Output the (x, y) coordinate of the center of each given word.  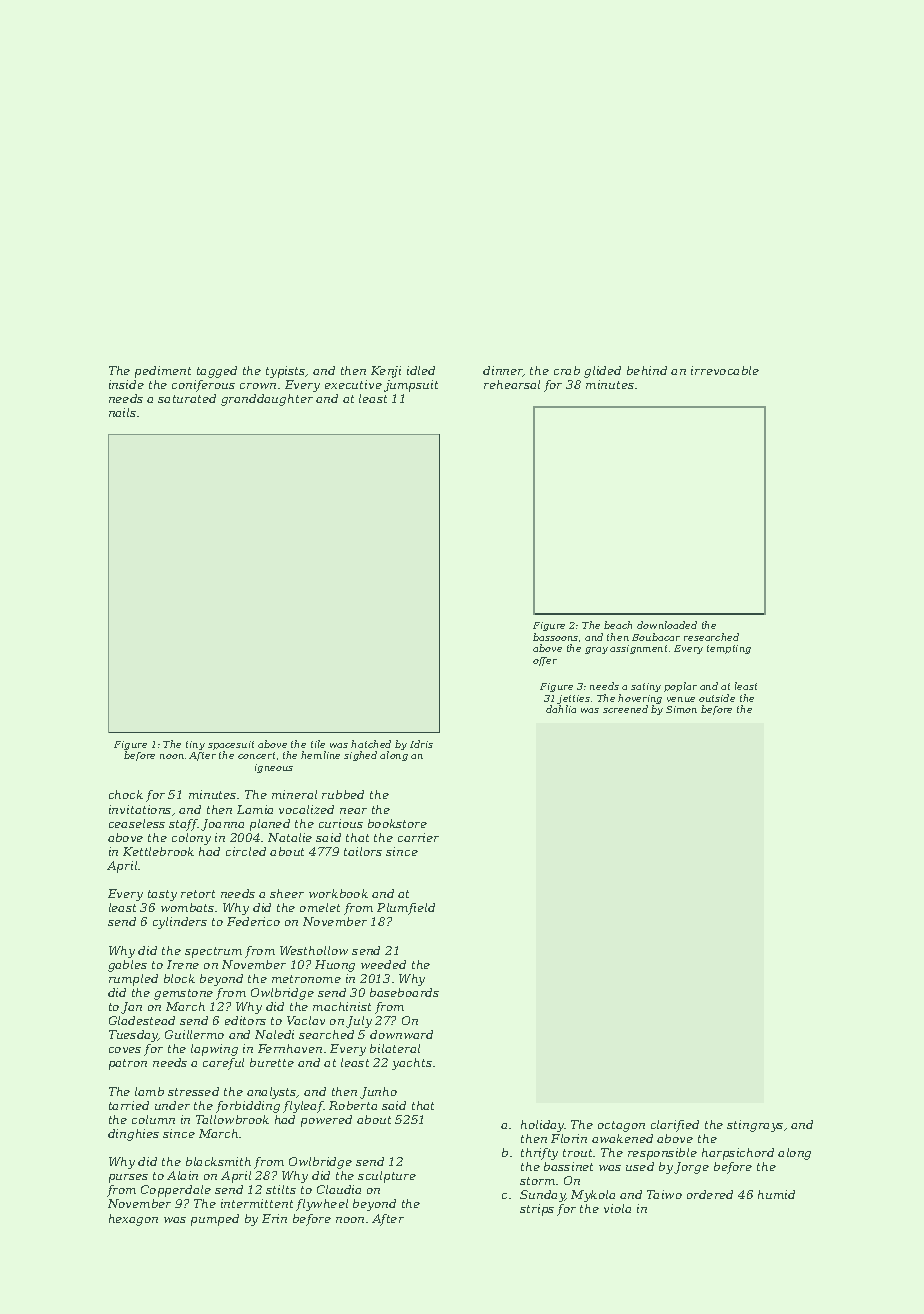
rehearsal (512, 384)
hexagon (133, 1220)
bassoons (555, 637)
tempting (729, 649)
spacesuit (231, 745)
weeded (383, 964)
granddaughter (267, 400)
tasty (162, 895)
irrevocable (725, 370)
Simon (681, 709)
